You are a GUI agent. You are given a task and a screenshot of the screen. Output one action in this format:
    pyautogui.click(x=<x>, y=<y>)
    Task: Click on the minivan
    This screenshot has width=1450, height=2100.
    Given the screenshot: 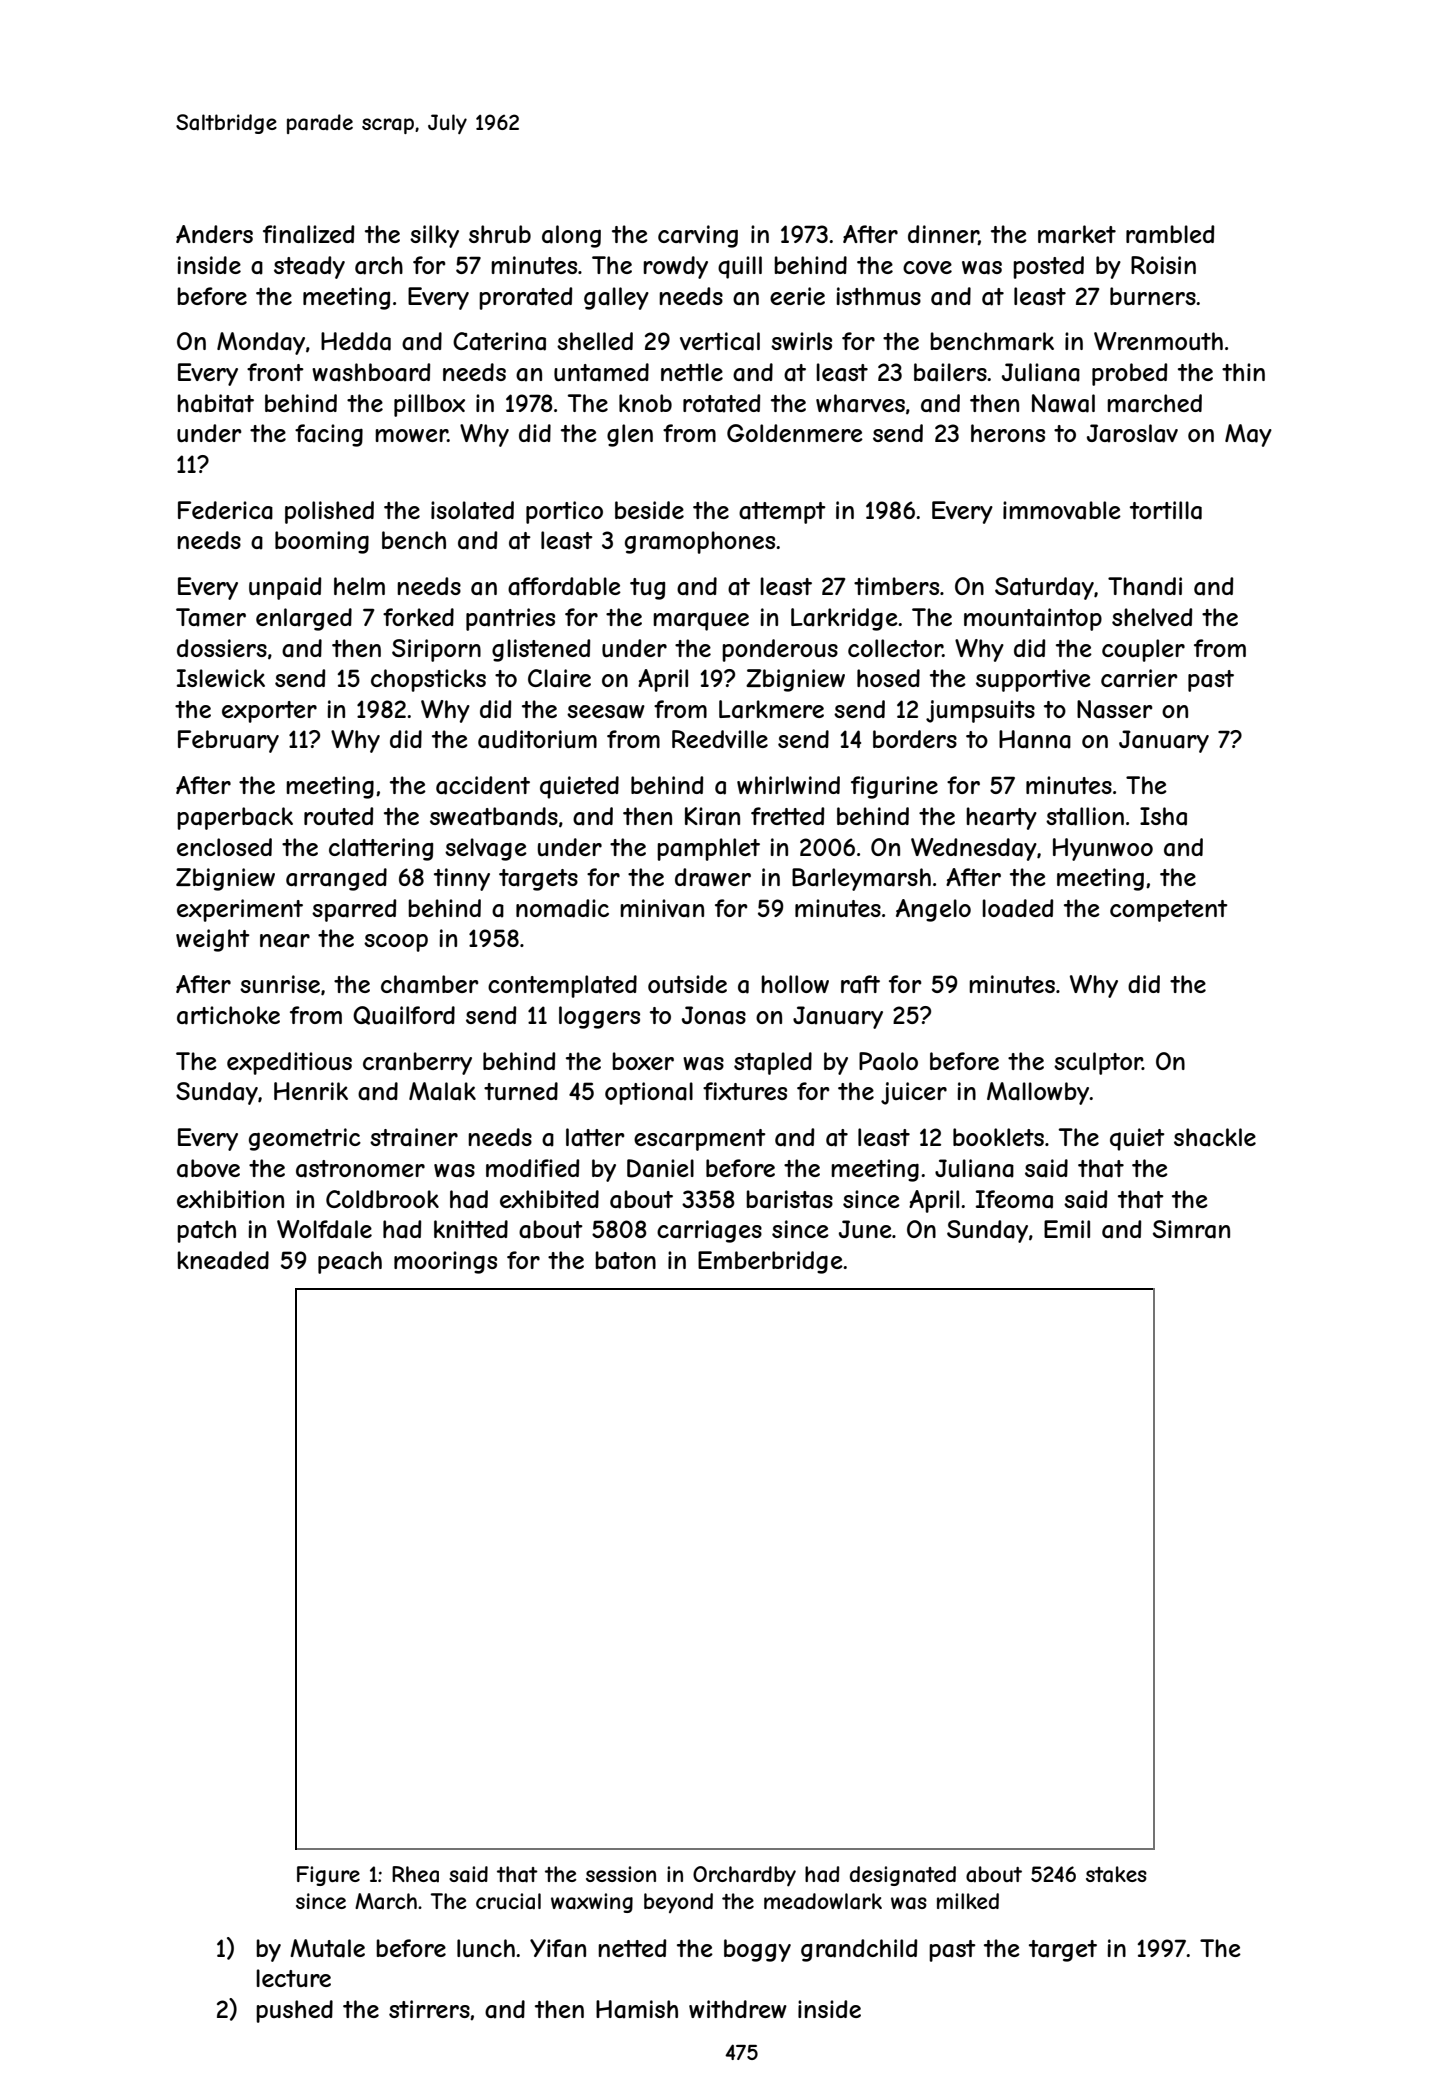 What is the action you would take?
    pyautogui.click(x=662, y=908)
